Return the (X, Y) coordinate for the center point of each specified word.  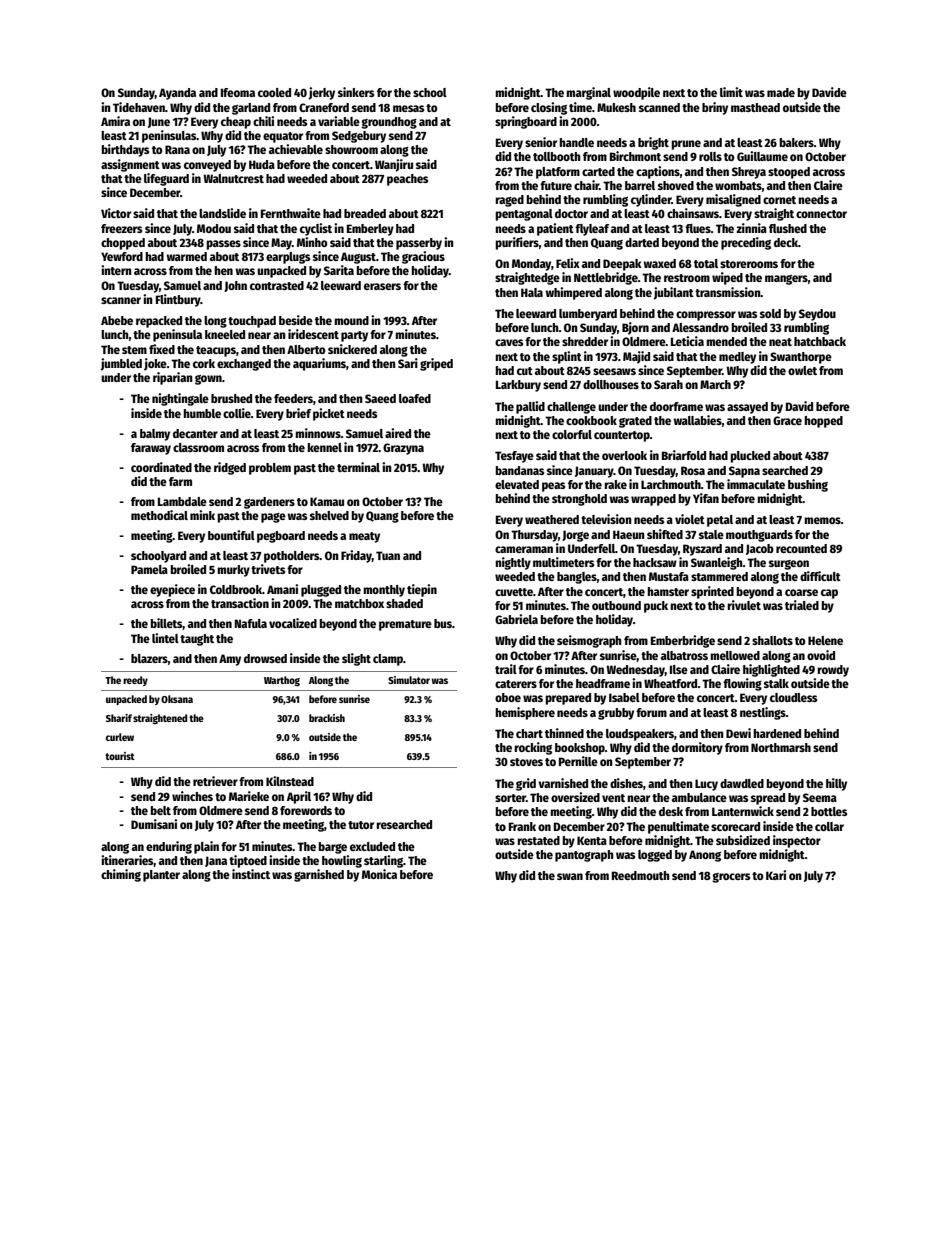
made (781, 92)
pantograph (584, 856)
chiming (121, 875)
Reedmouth (641, 875)
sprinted (712, 592)
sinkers (356, 92)
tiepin (422, 590)
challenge (571, 408)
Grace (787, 420)
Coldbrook (236, 589)
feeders (293, 398)
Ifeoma (238, 92)
